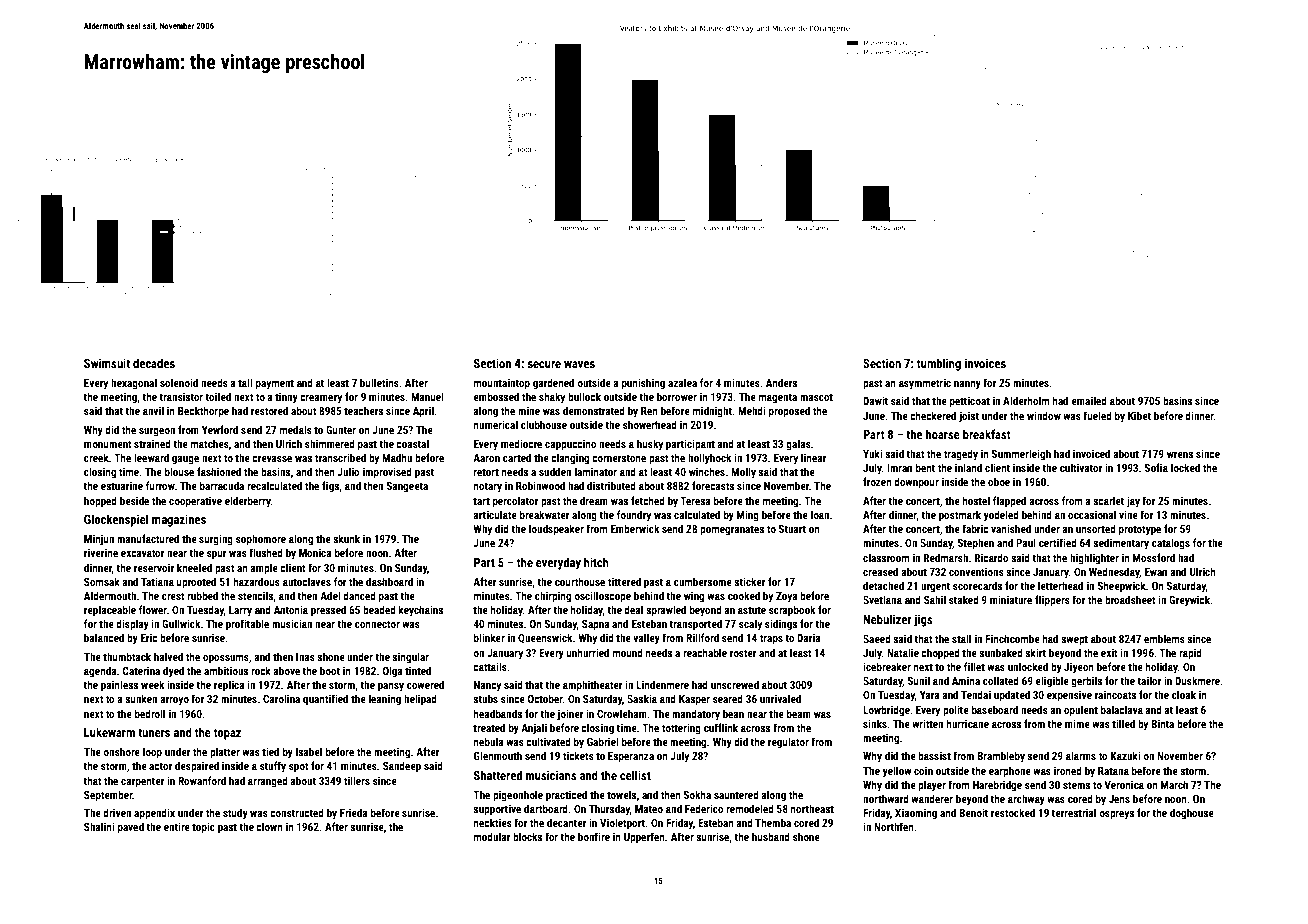 The height and width of the image is (924, 1308). I want to click on rapid, so click(1190, 654).
